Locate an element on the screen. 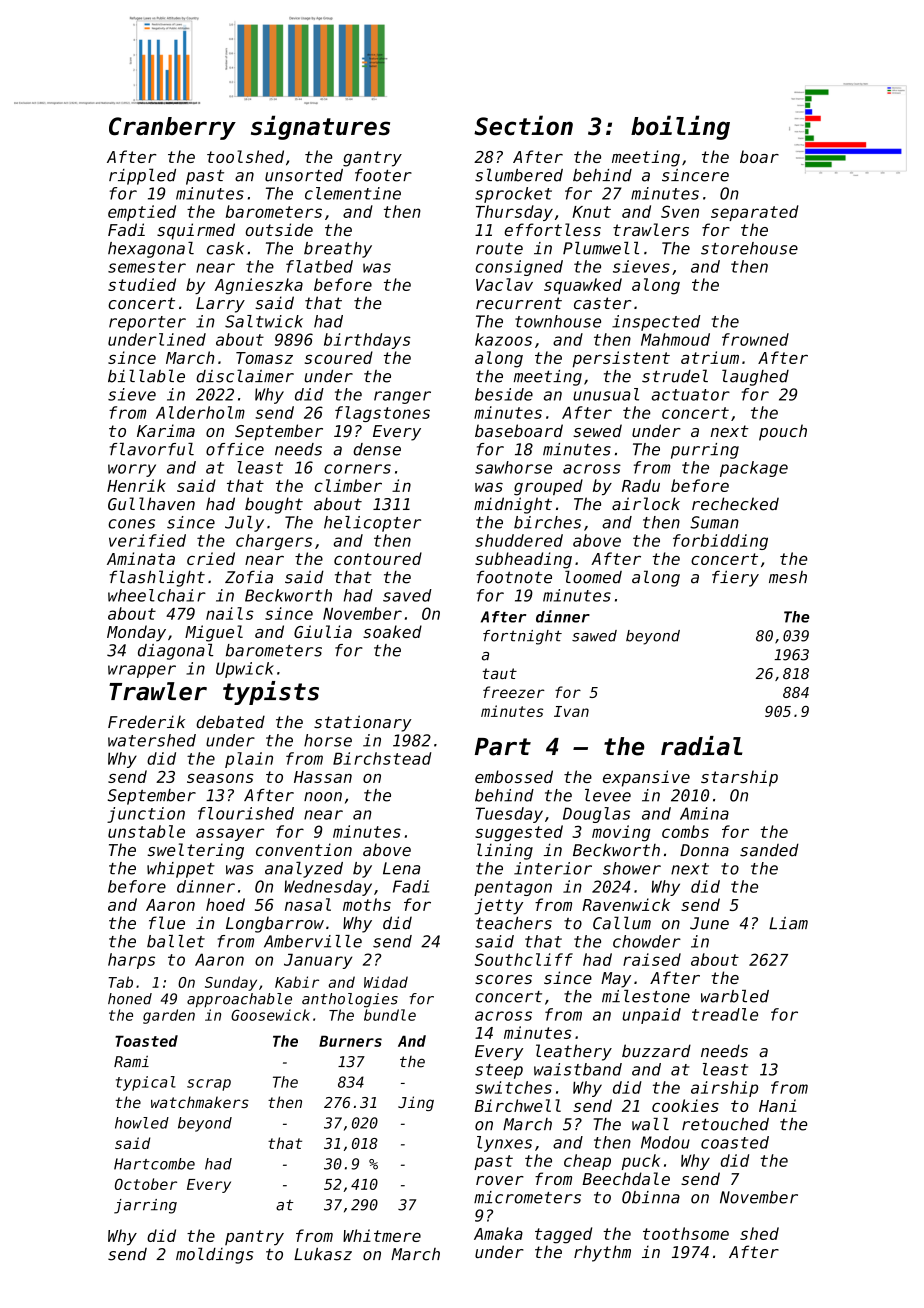  Burners is located at coordinates (350, 1041).
